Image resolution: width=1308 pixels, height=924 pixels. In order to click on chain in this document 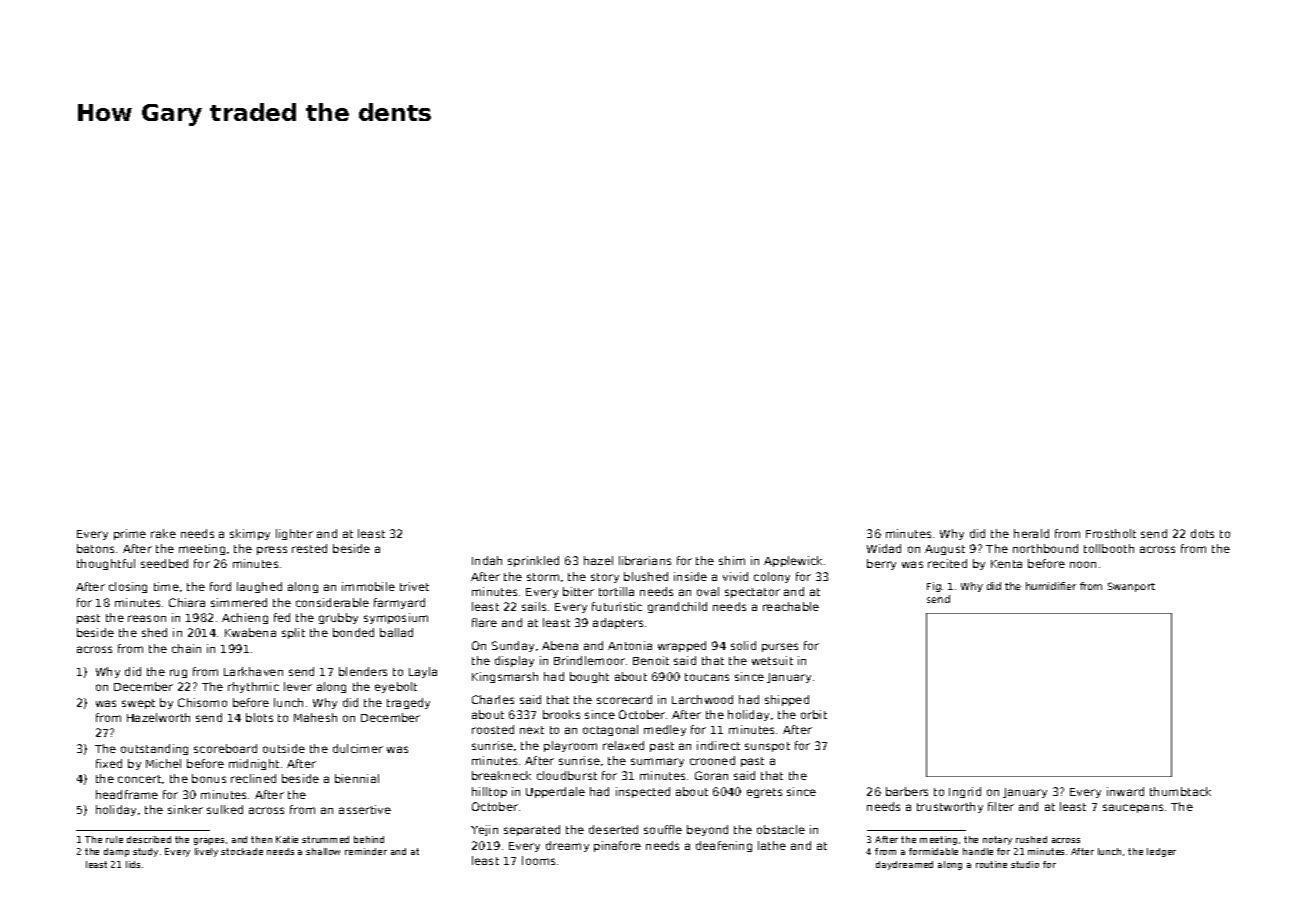, I will do `click(186, 648)`.
